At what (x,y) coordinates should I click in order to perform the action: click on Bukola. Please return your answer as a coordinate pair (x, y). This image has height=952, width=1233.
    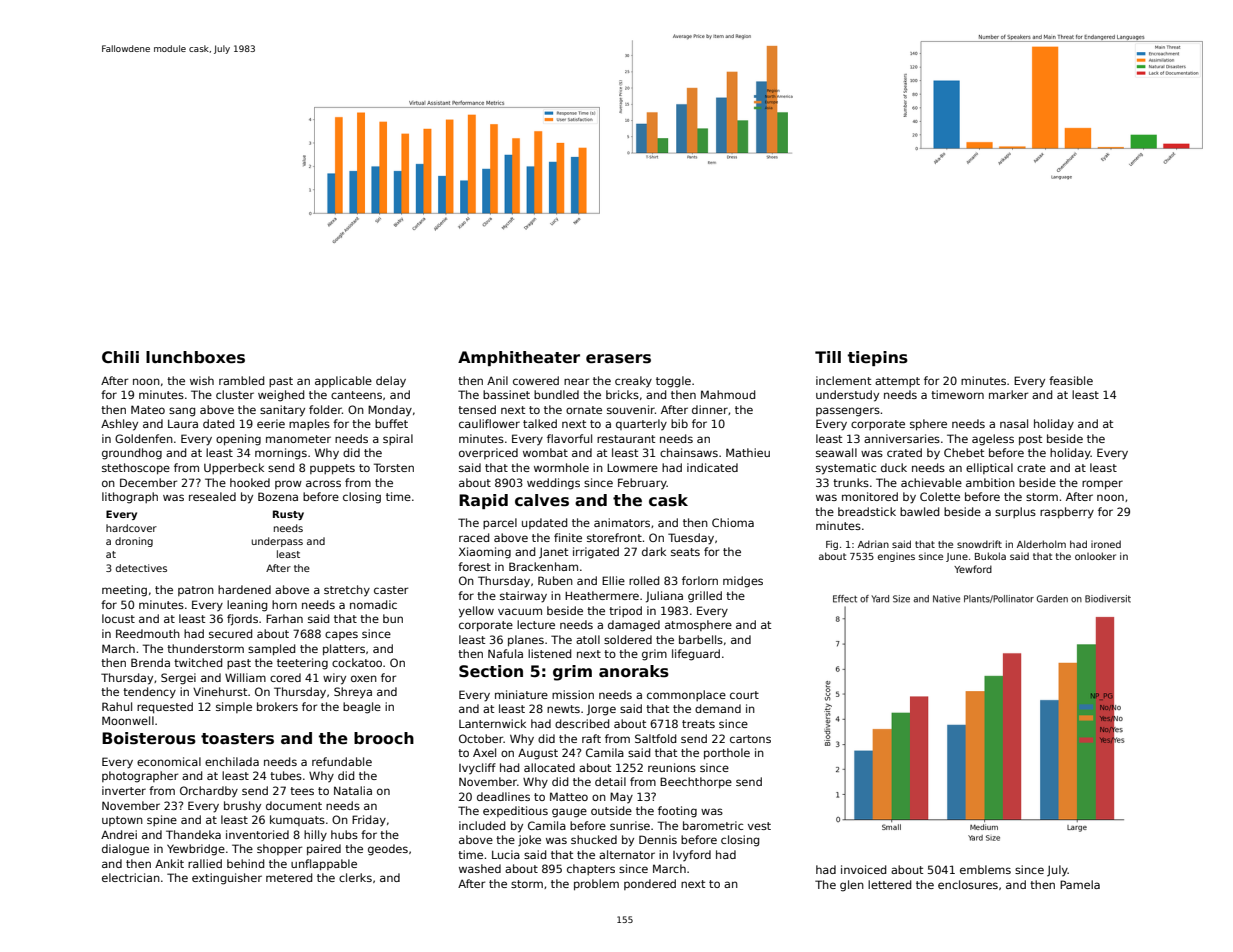
    Looking at the image, I should click on (990, 556).
